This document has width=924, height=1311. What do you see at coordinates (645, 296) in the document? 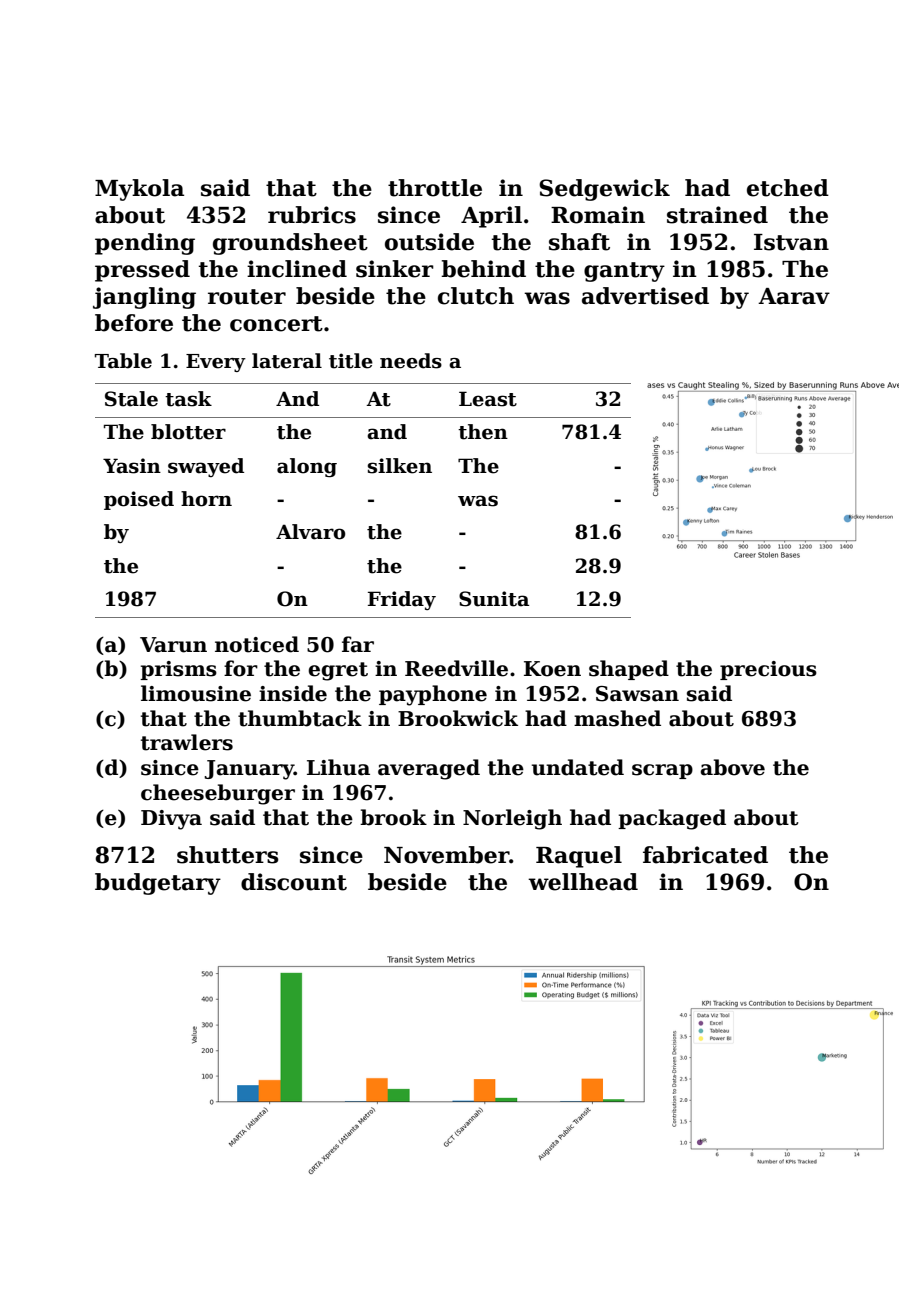
I see `advertised` at bounding box center [645, 296].
